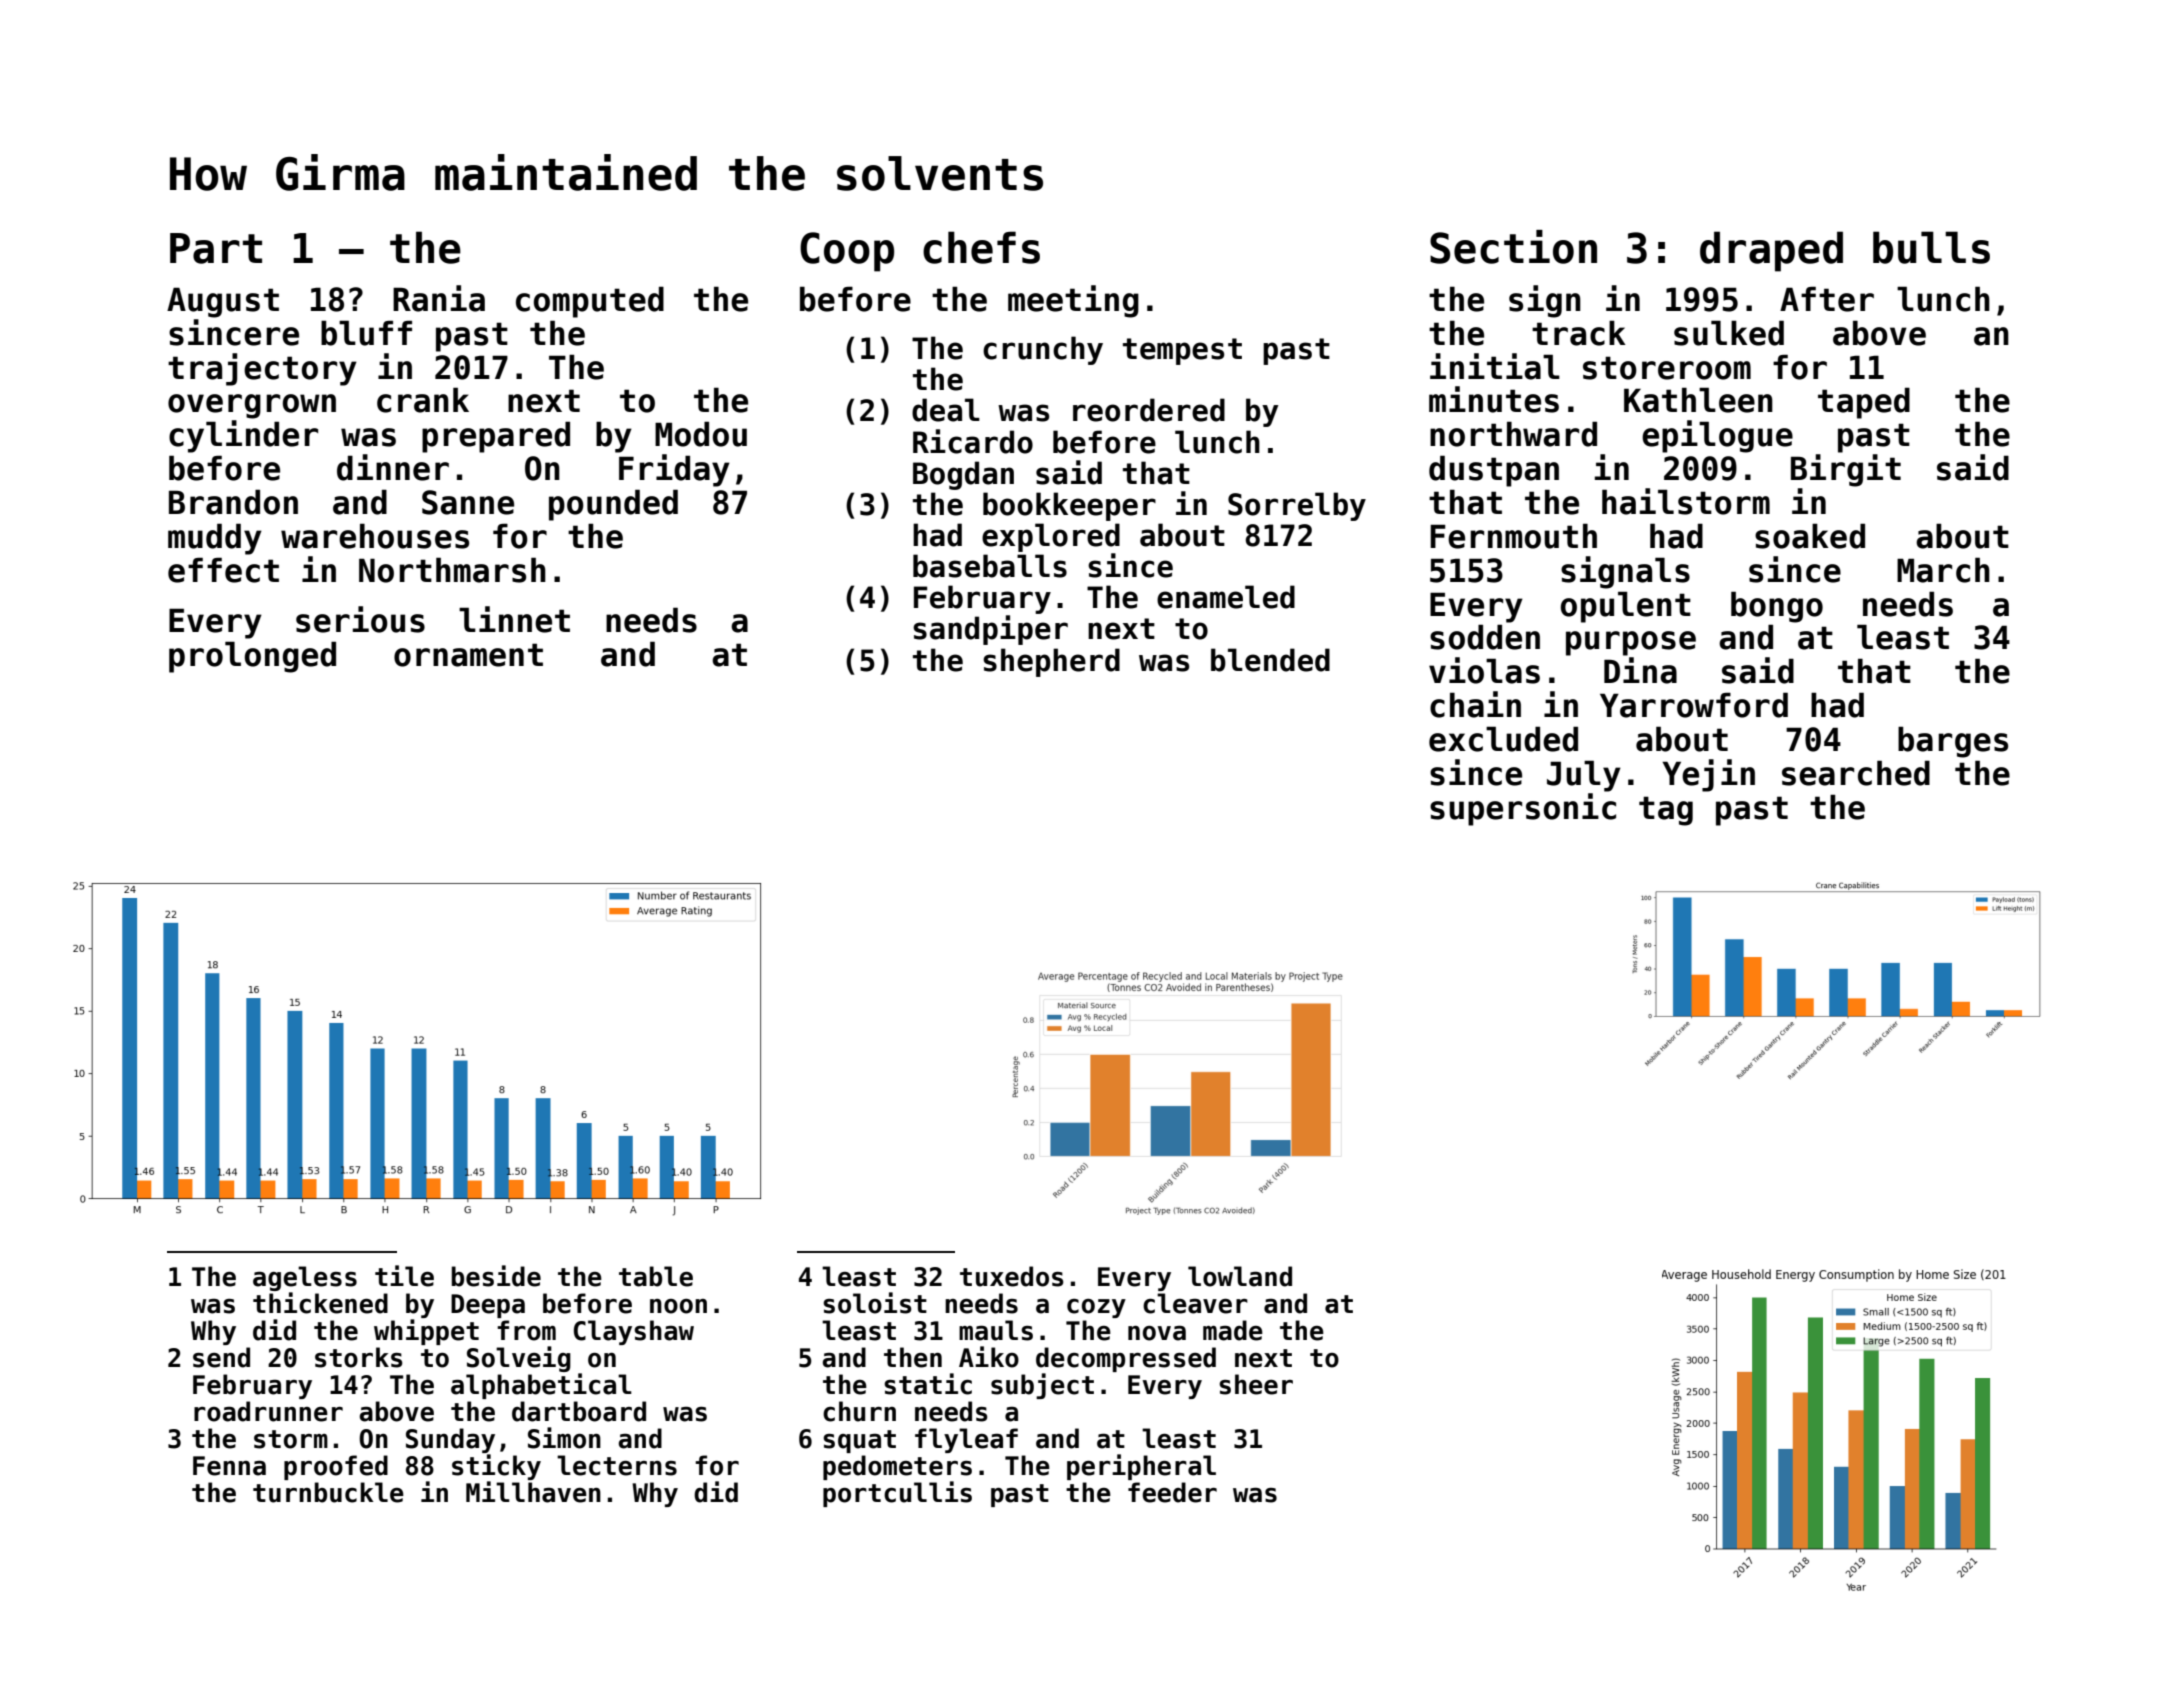  I want to click on Yejin, so click(1708, 775).
